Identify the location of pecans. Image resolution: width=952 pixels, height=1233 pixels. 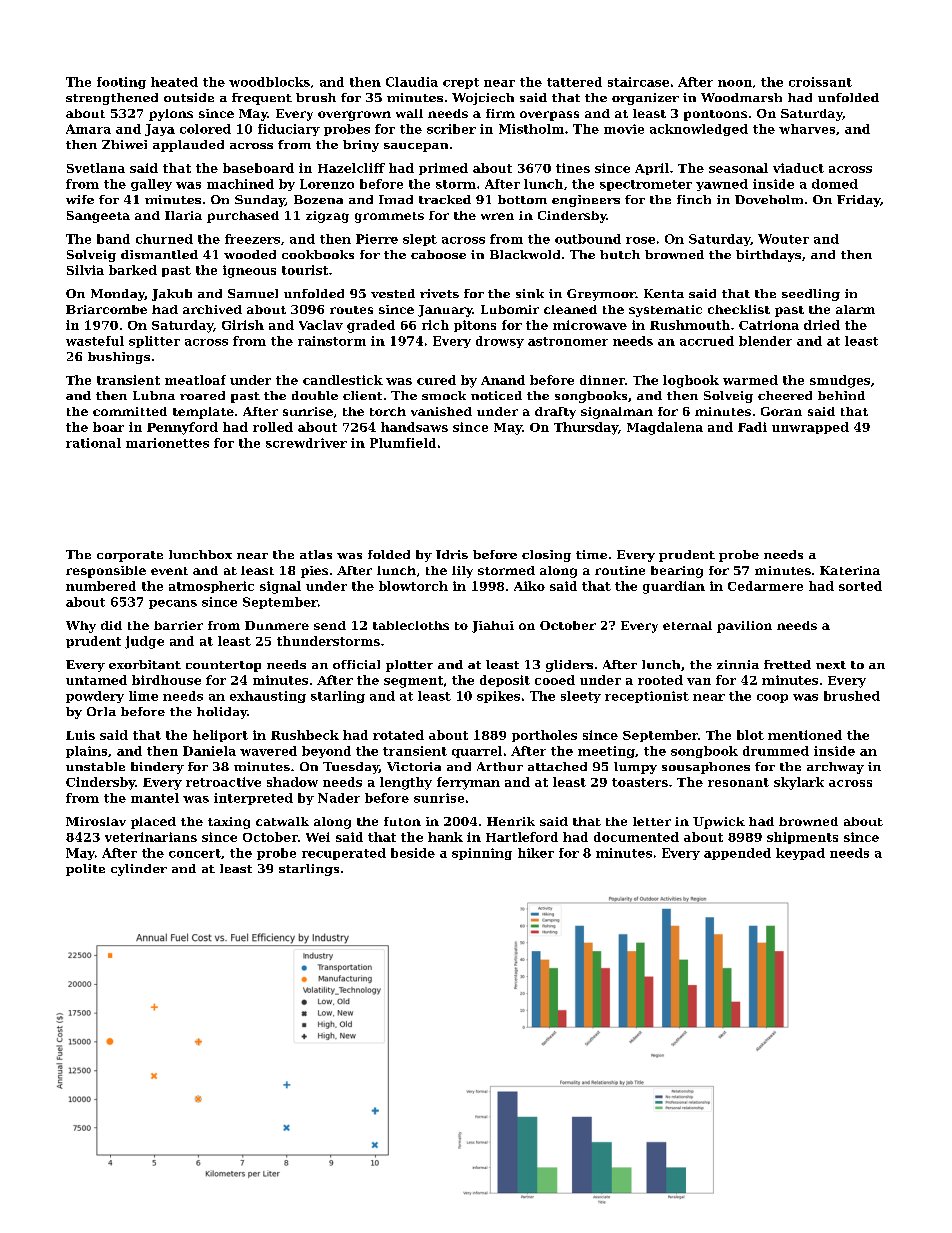
(173, 604).
